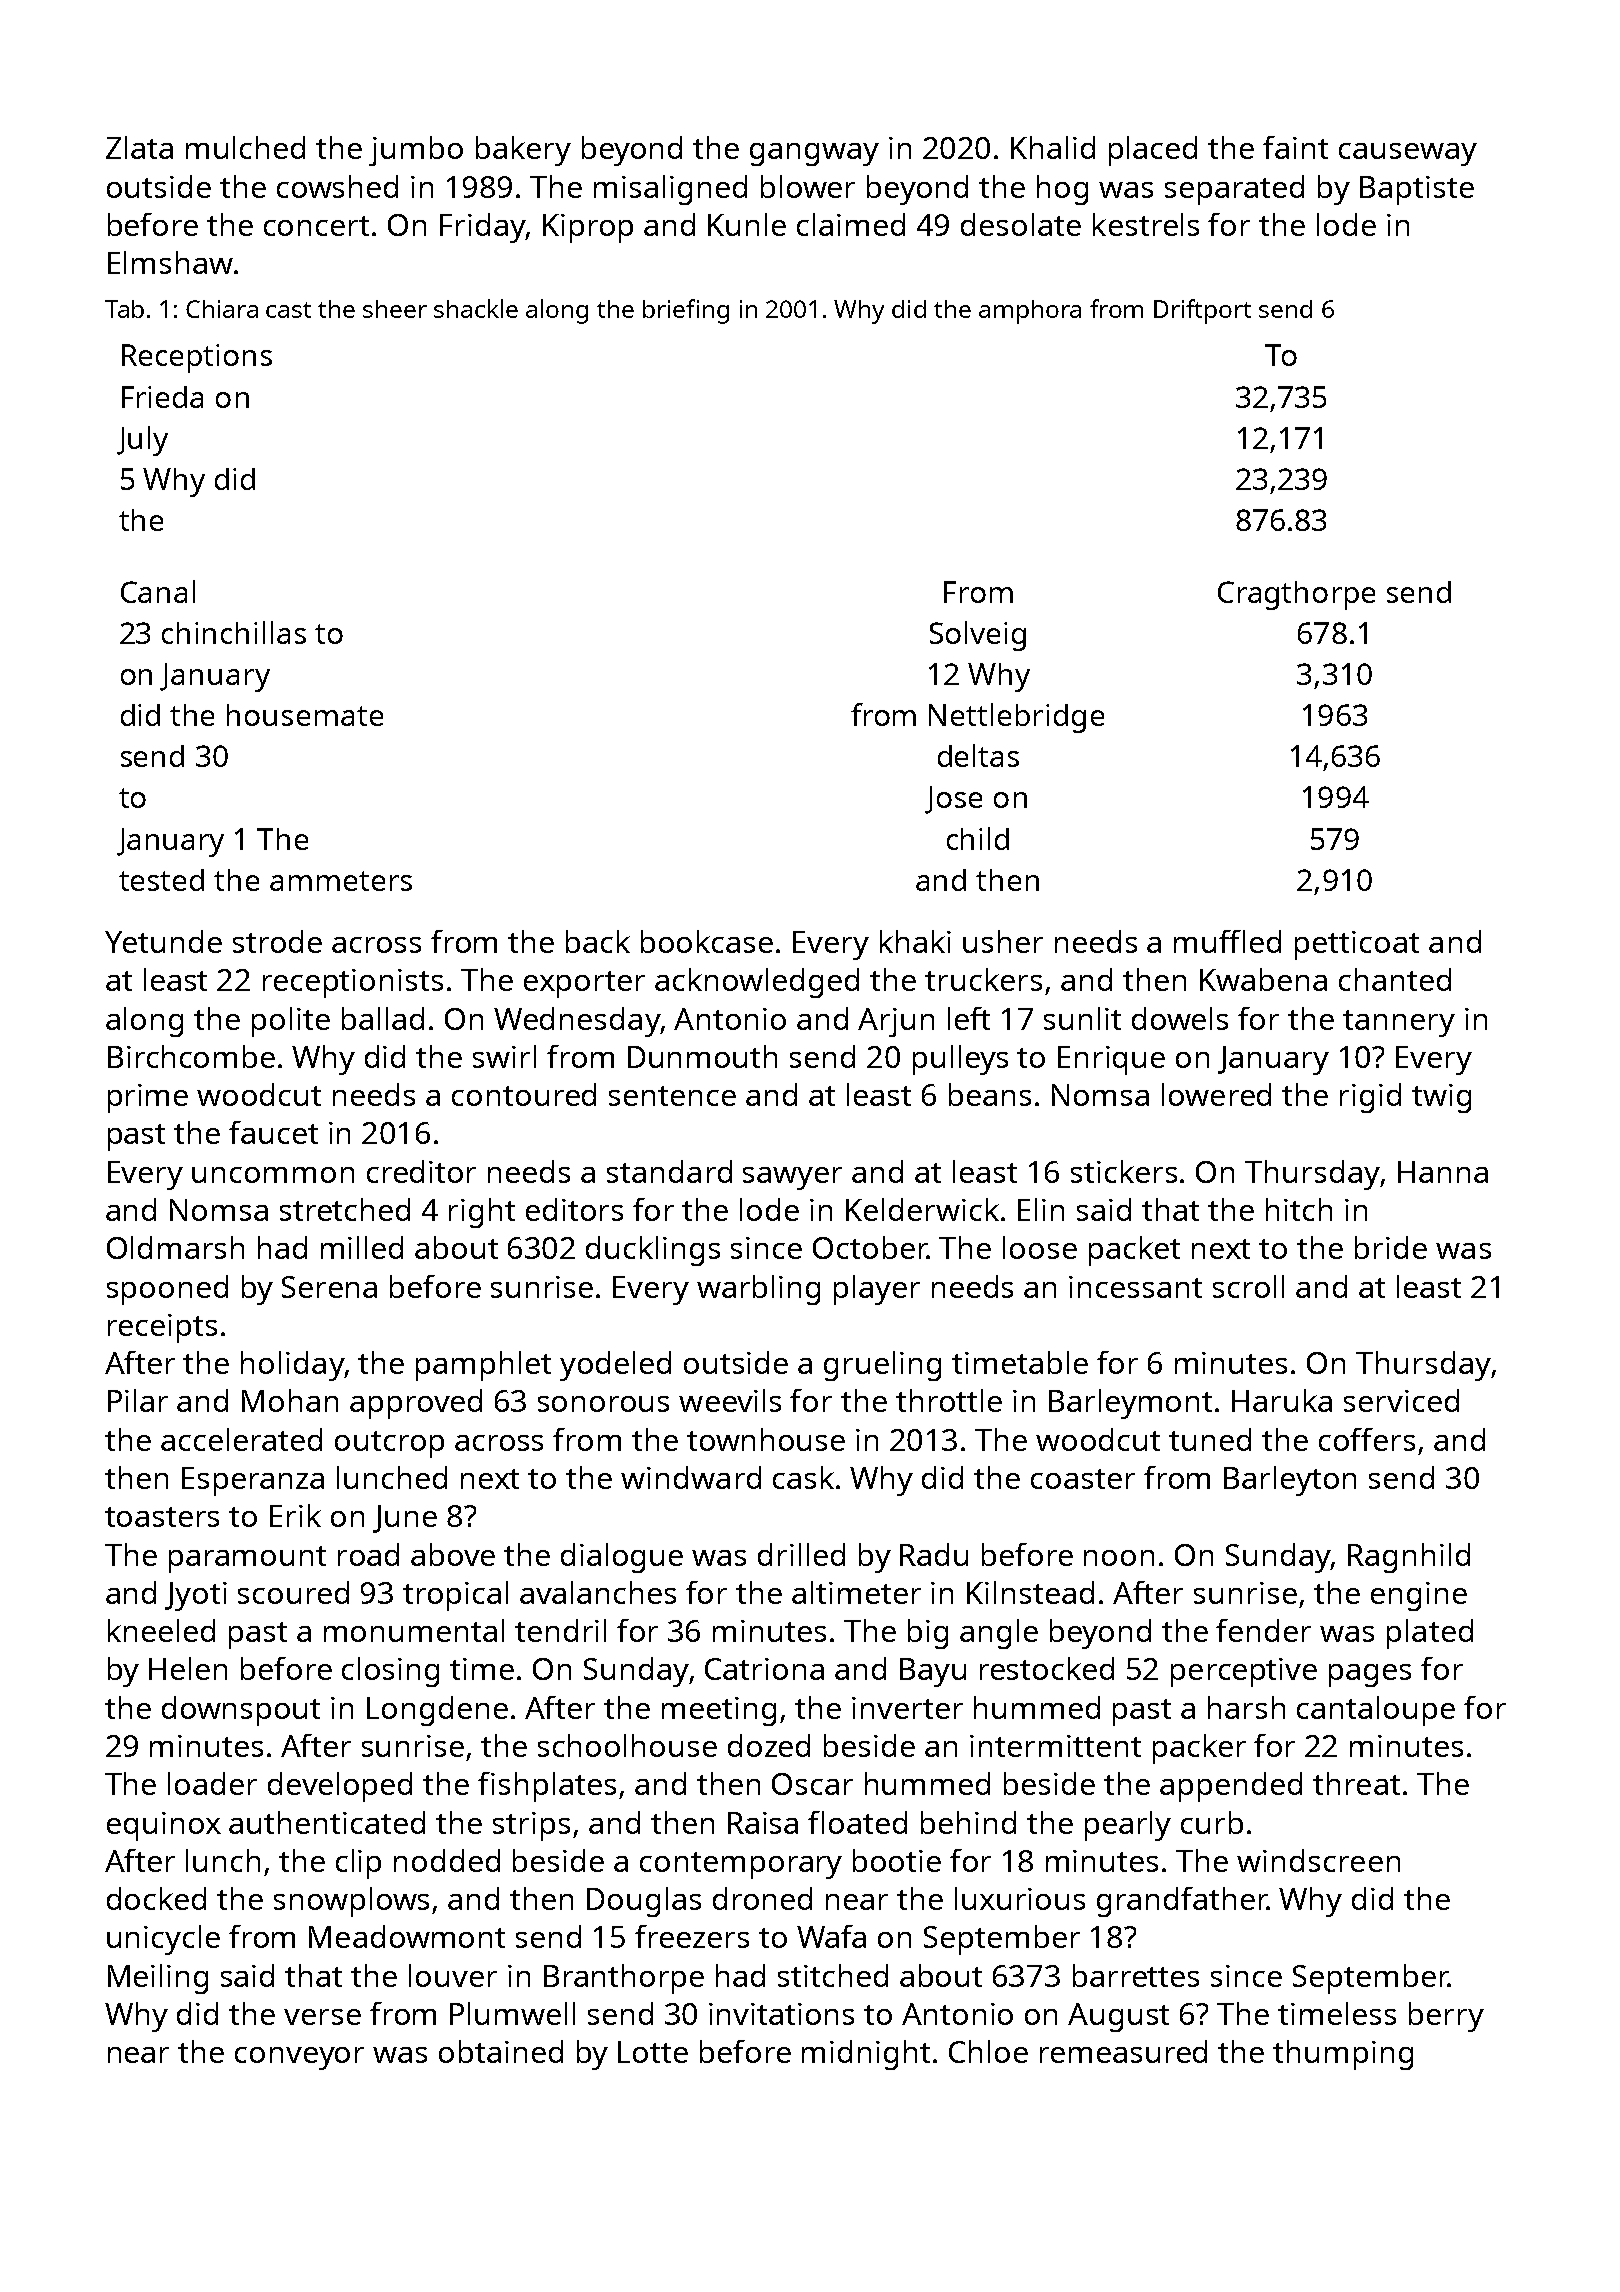 The height and width of the screenshot is (2292, 1620). What do you see at coordinates (615, 1366) in the screenshot?
I see `yodeled` at bounding box center [615, 1366].
